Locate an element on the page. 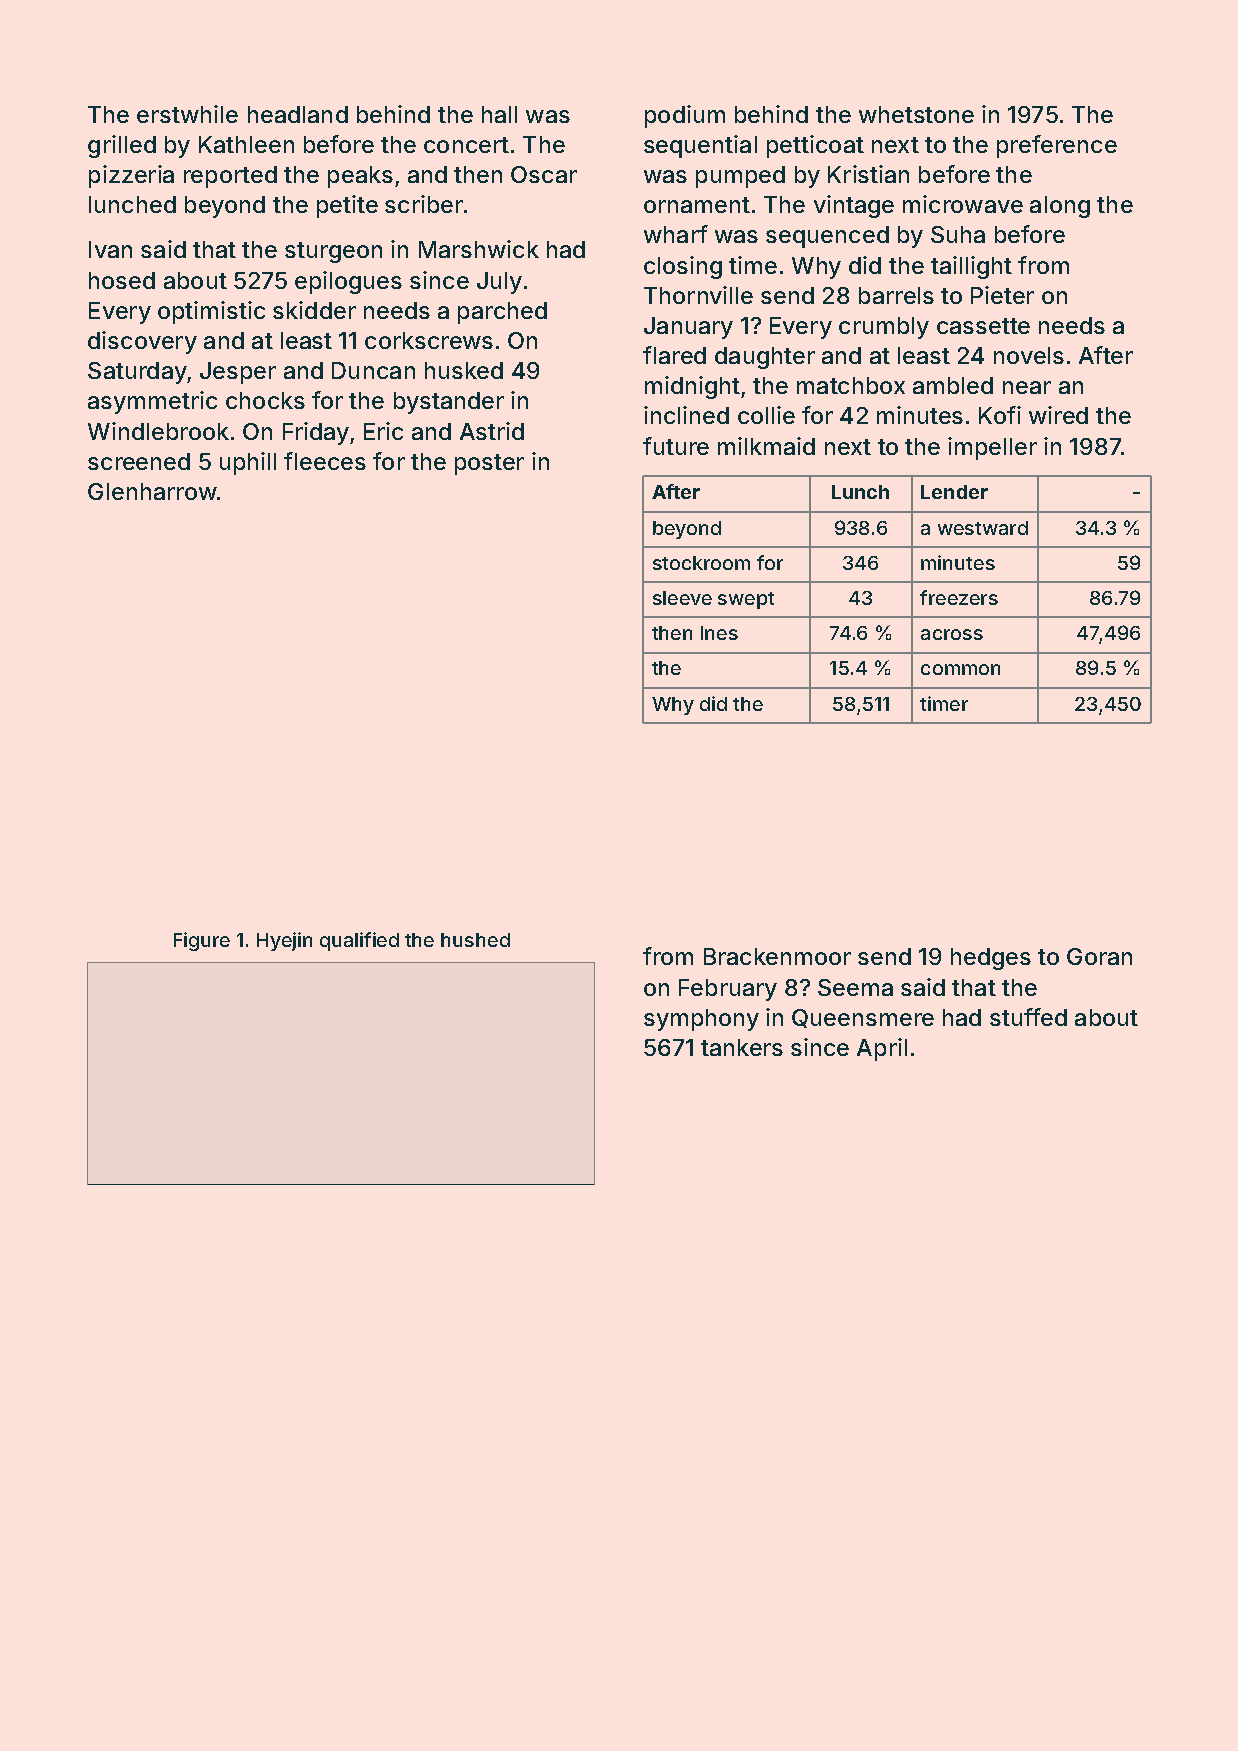 The image size is (1238, 1751). grilled is located at coordinates (122, 146).
